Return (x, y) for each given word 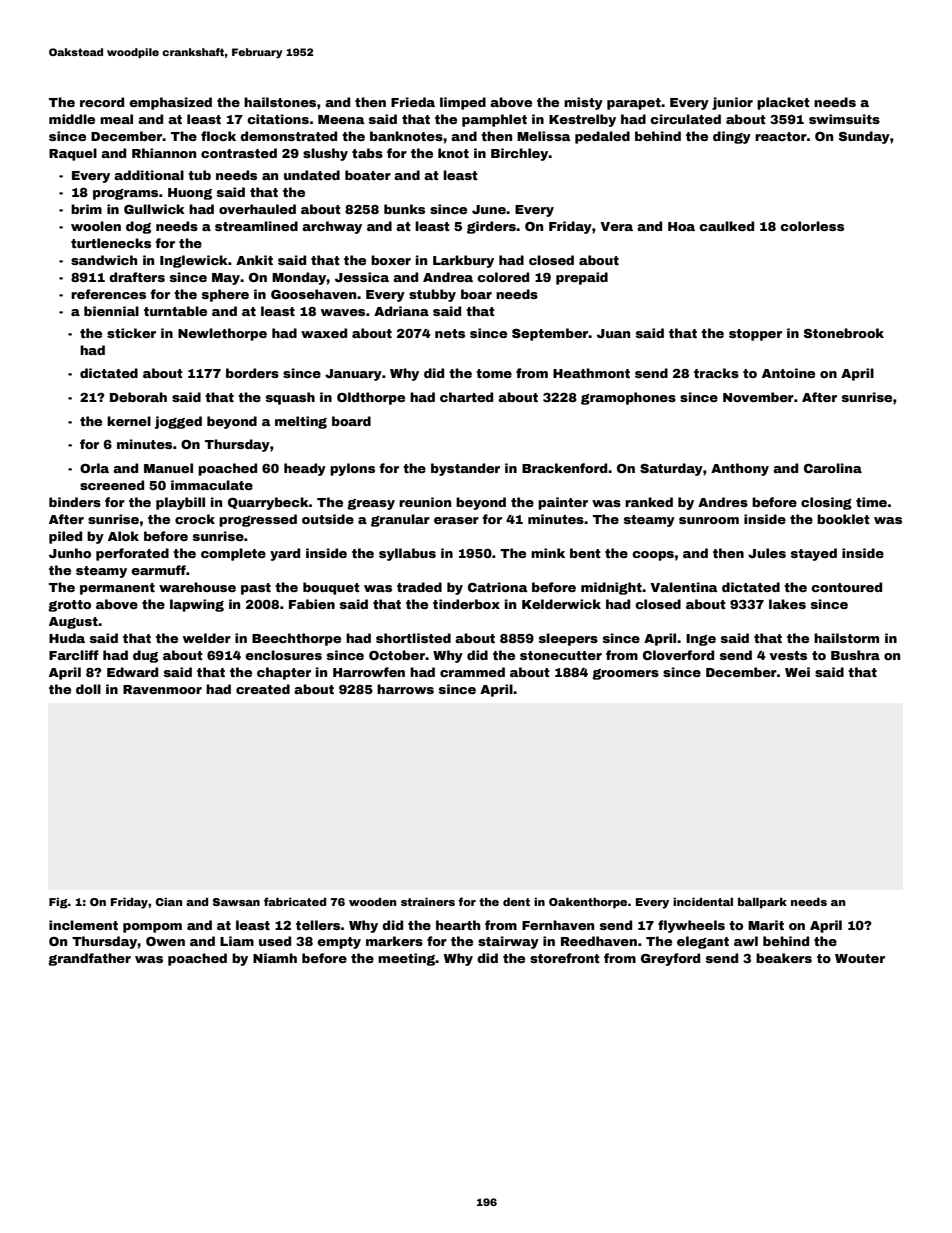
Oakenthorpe (588, 903)
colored (503, 277)
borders (252, 373)
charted (466, 397)
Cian (169, 902)
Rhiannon (164, 153)
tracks (716, 373)
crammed (472, 672)
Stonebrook (844, 333)
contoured (846, 587)
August (73, 623)
